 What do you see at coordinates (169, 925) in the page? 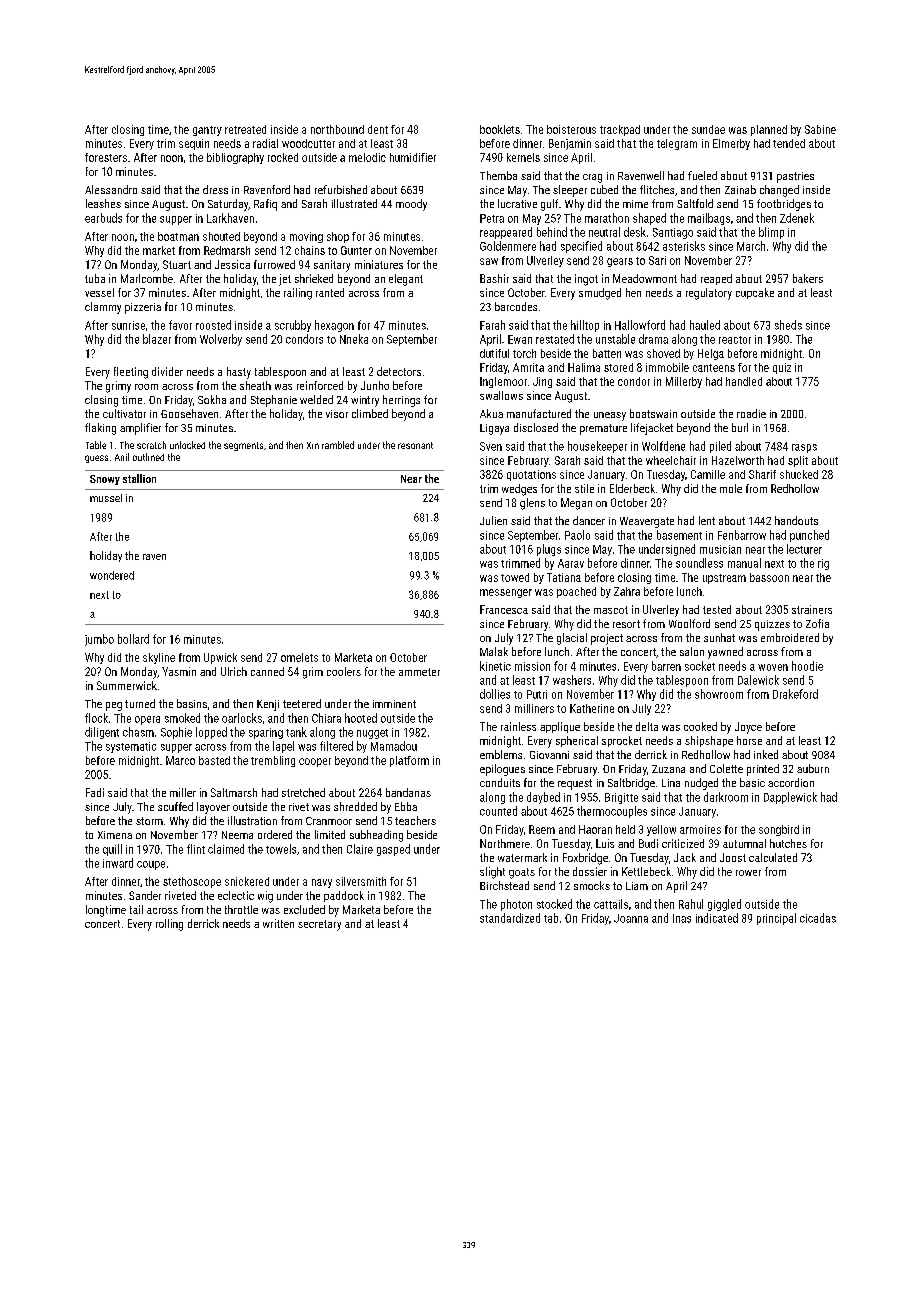
I see `rolling` at bounding box center [169, 925].
